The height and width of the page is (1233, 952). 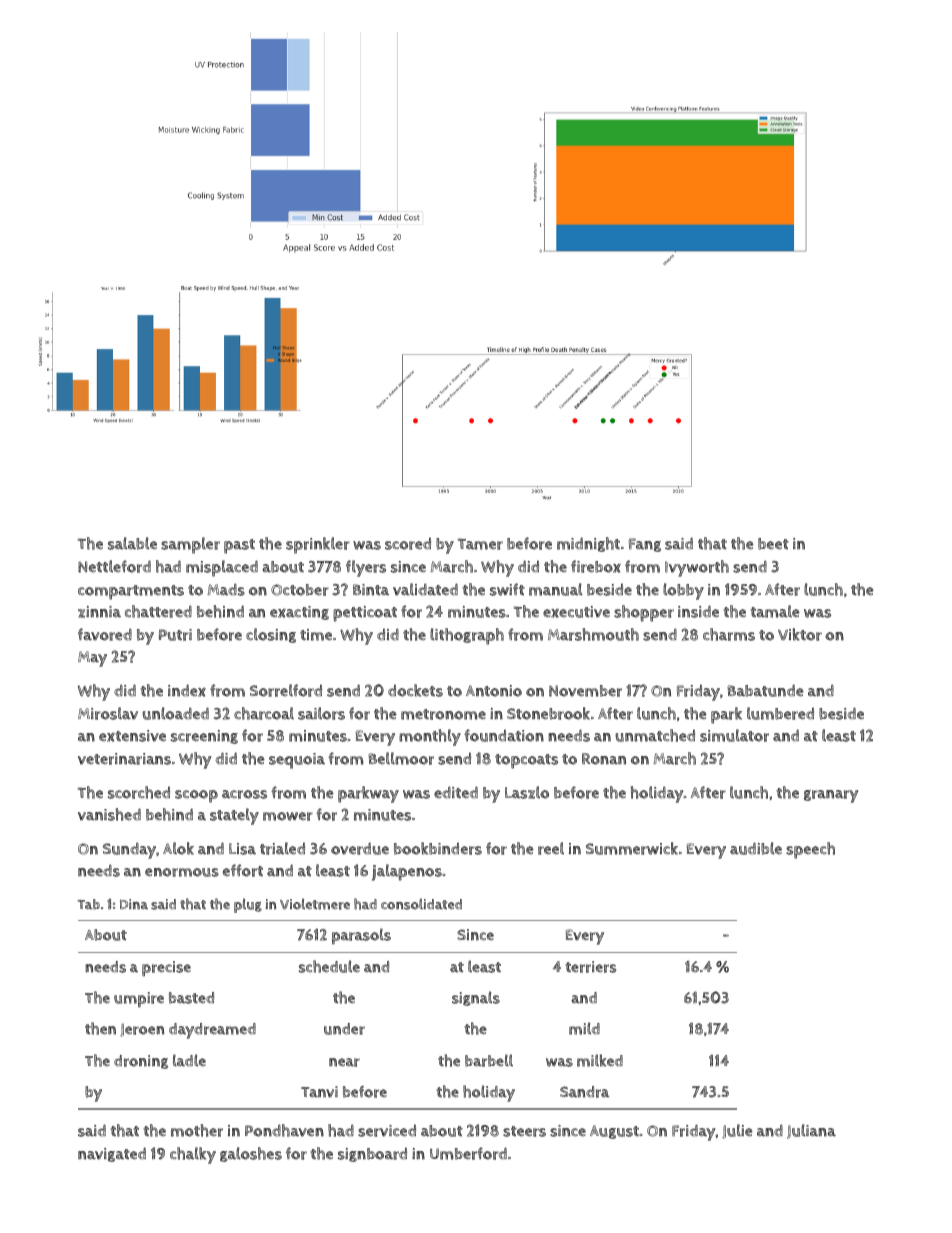 What do you see at coordinates (729, 634) in the page?
I see `charms` at bounding box center [729, 634].
